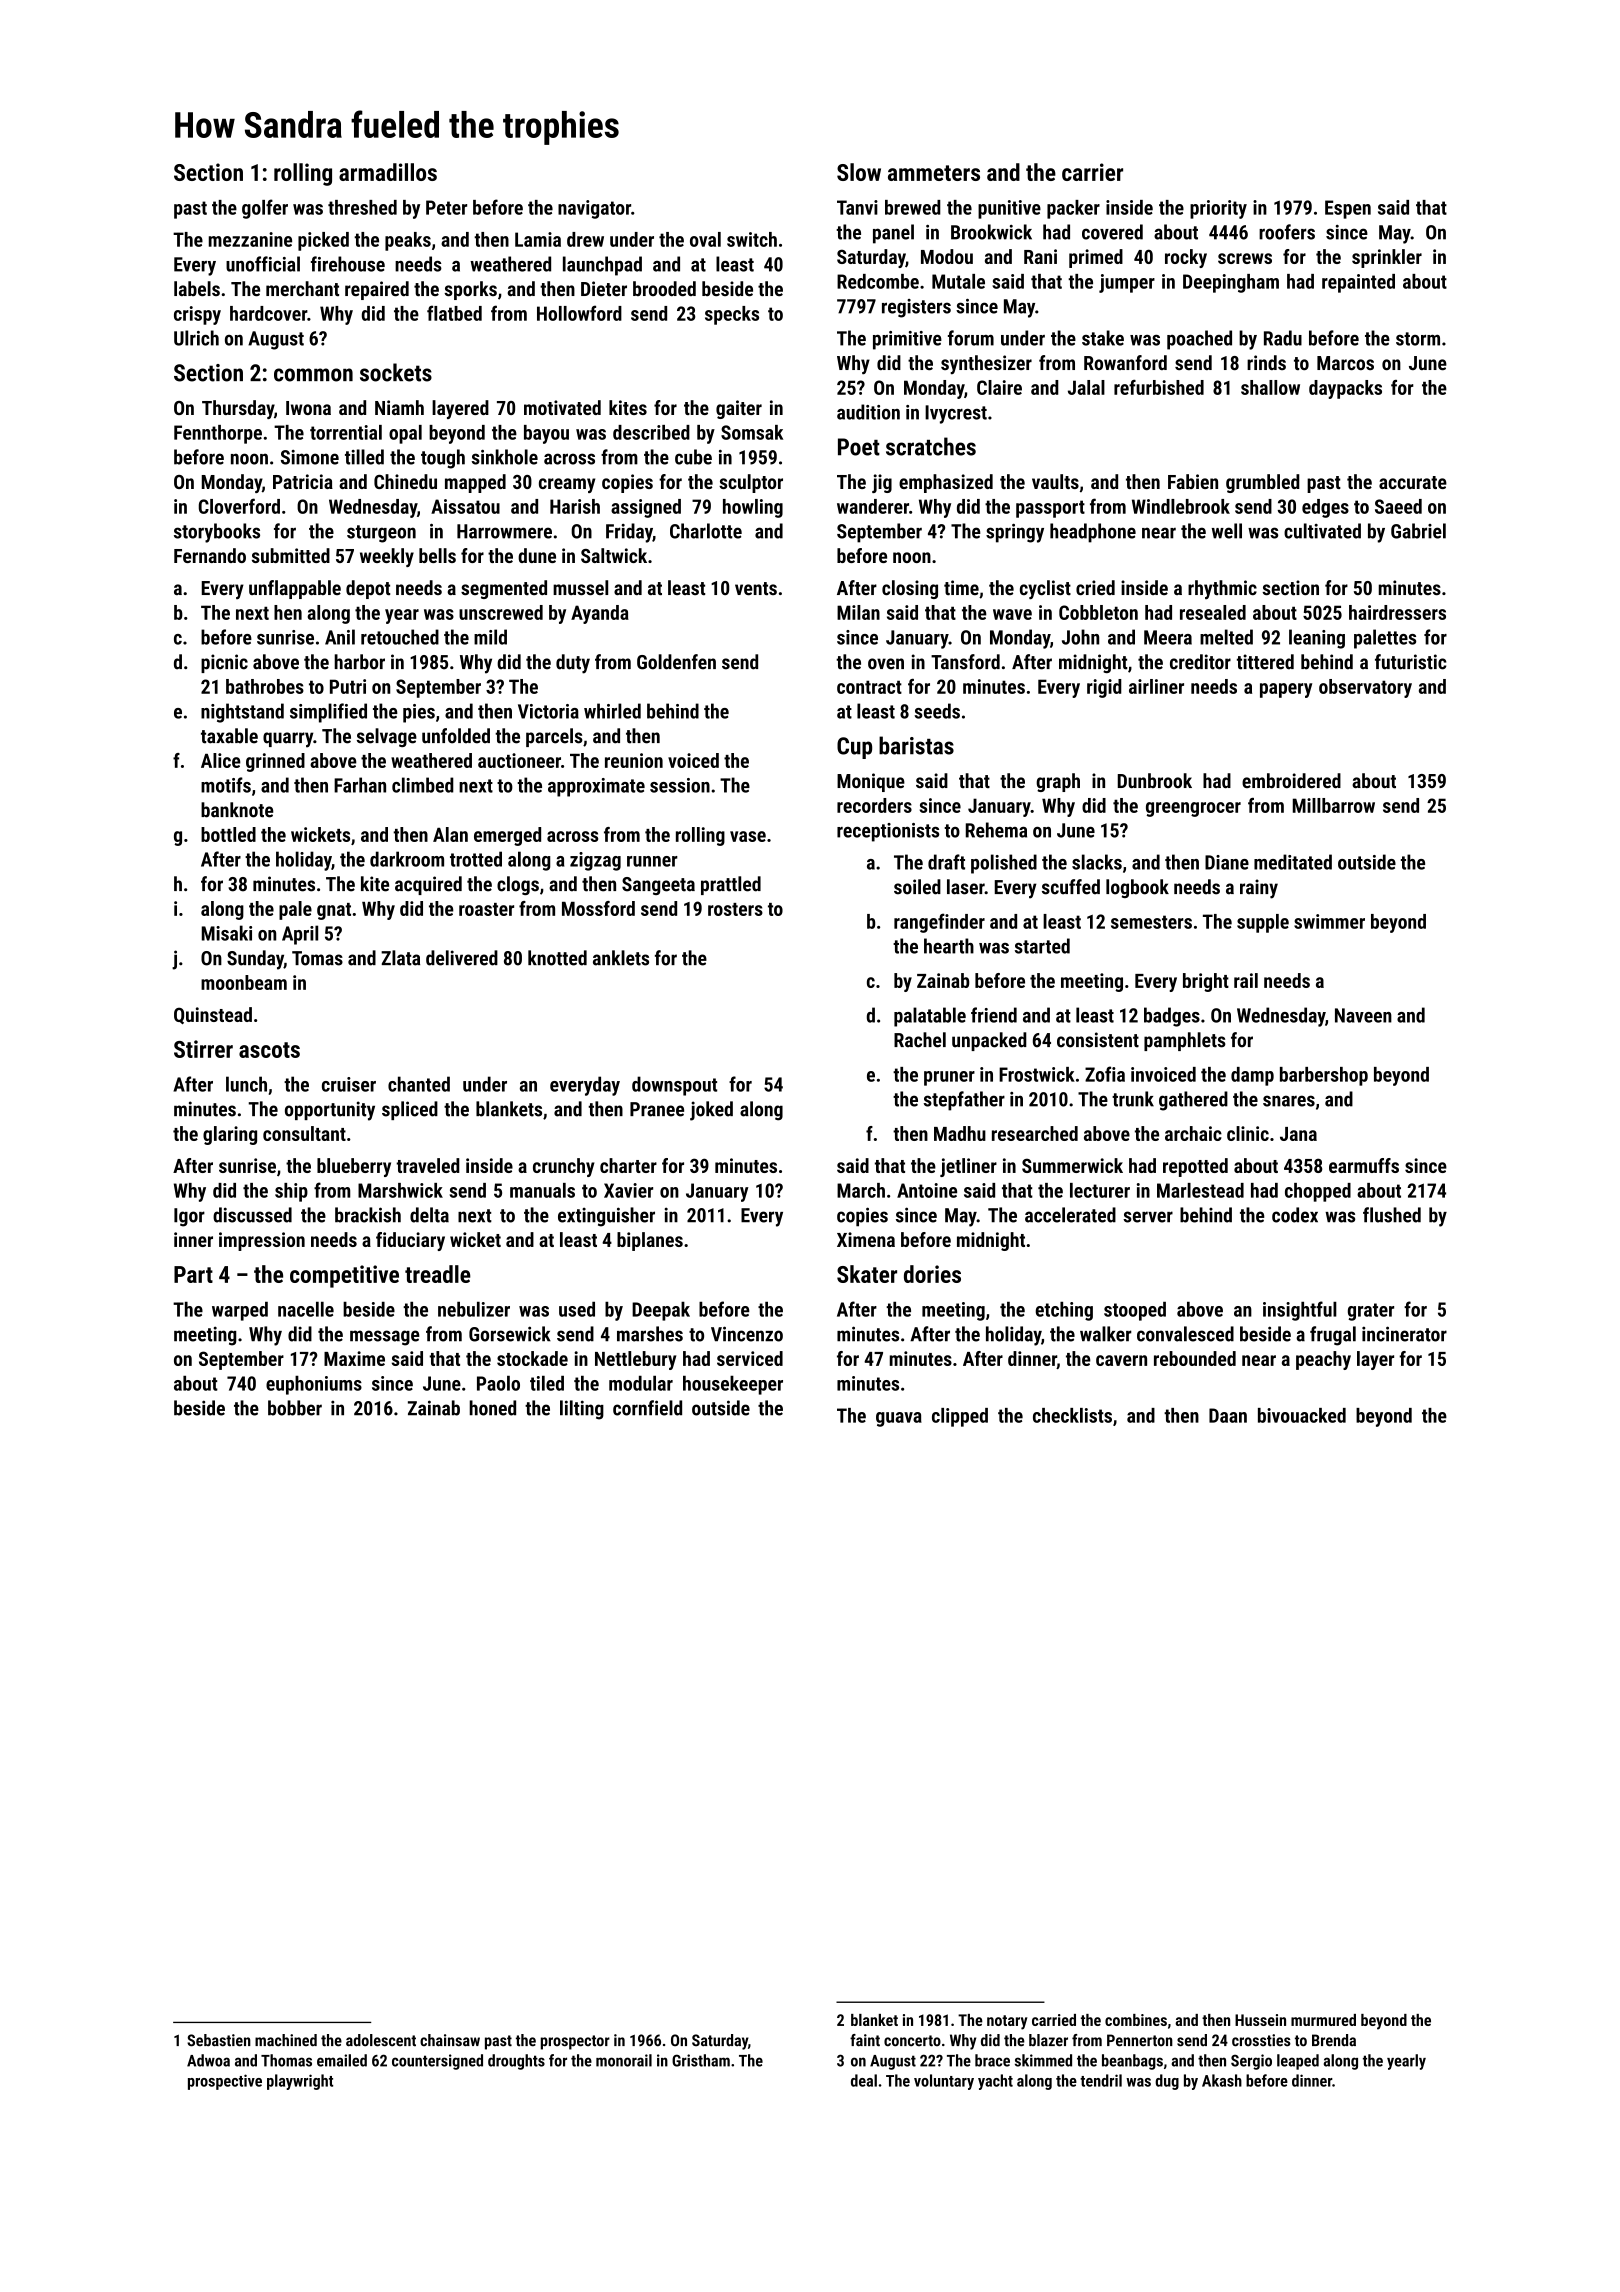  Describe the element at coordinates (1323, 2020) in the screenshot. I see `murmured` at that location.
